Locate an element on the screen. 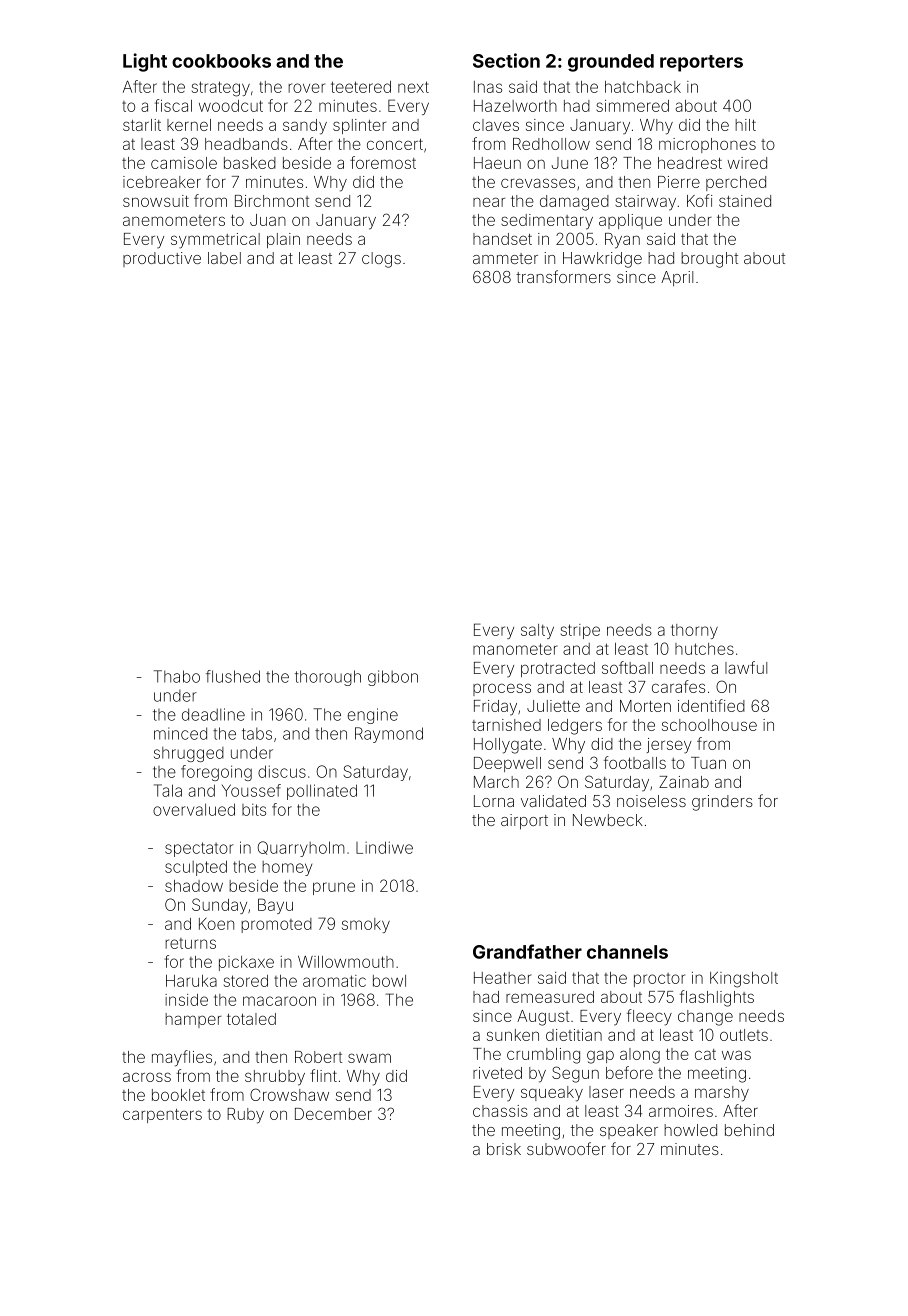 The height and width of the screenshot is (1316, 908). sculpted is located at coordinates (196, 868).
